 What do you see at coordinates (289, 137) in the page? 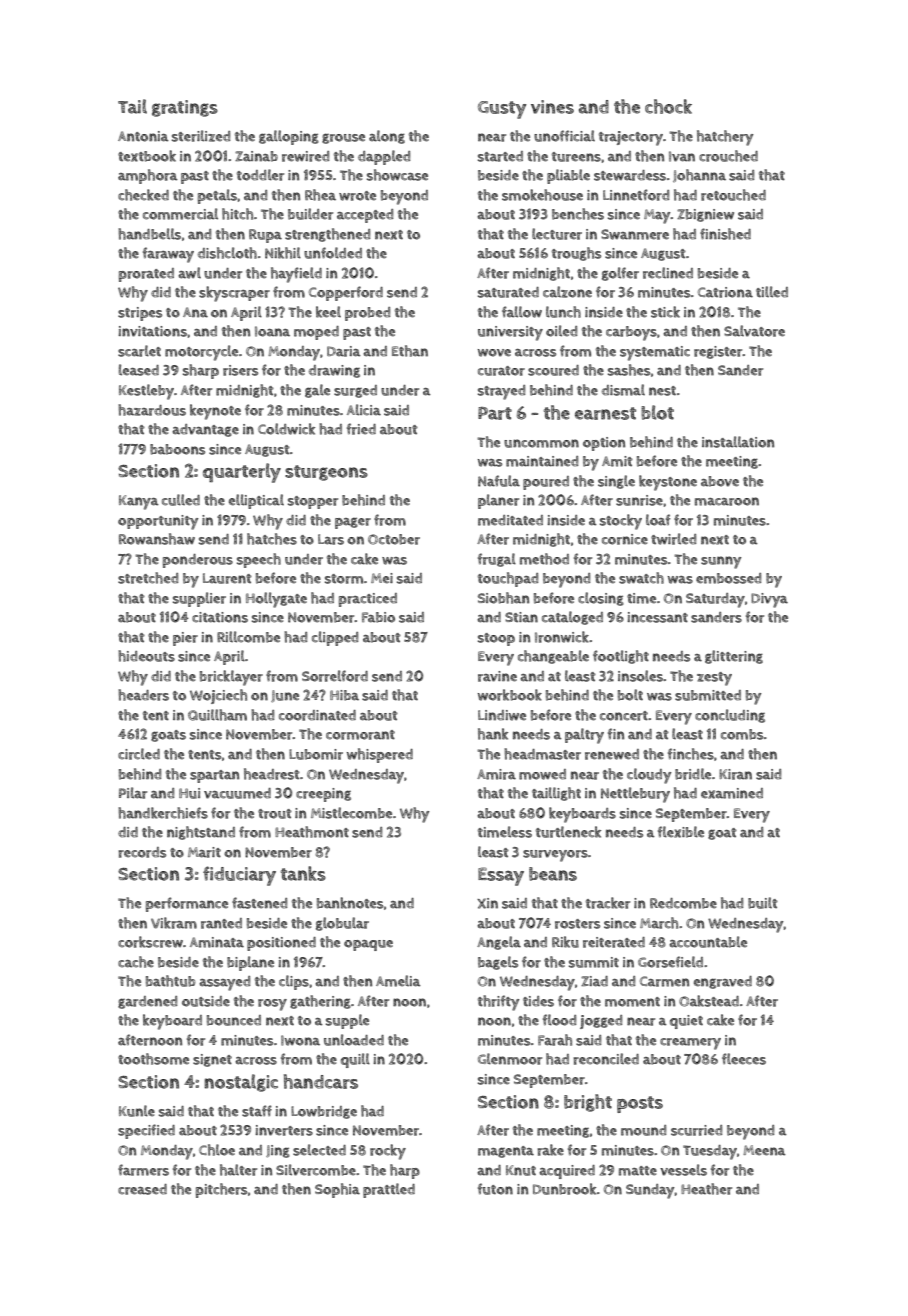
I see `galloping` at bounding box center [289, 137].
